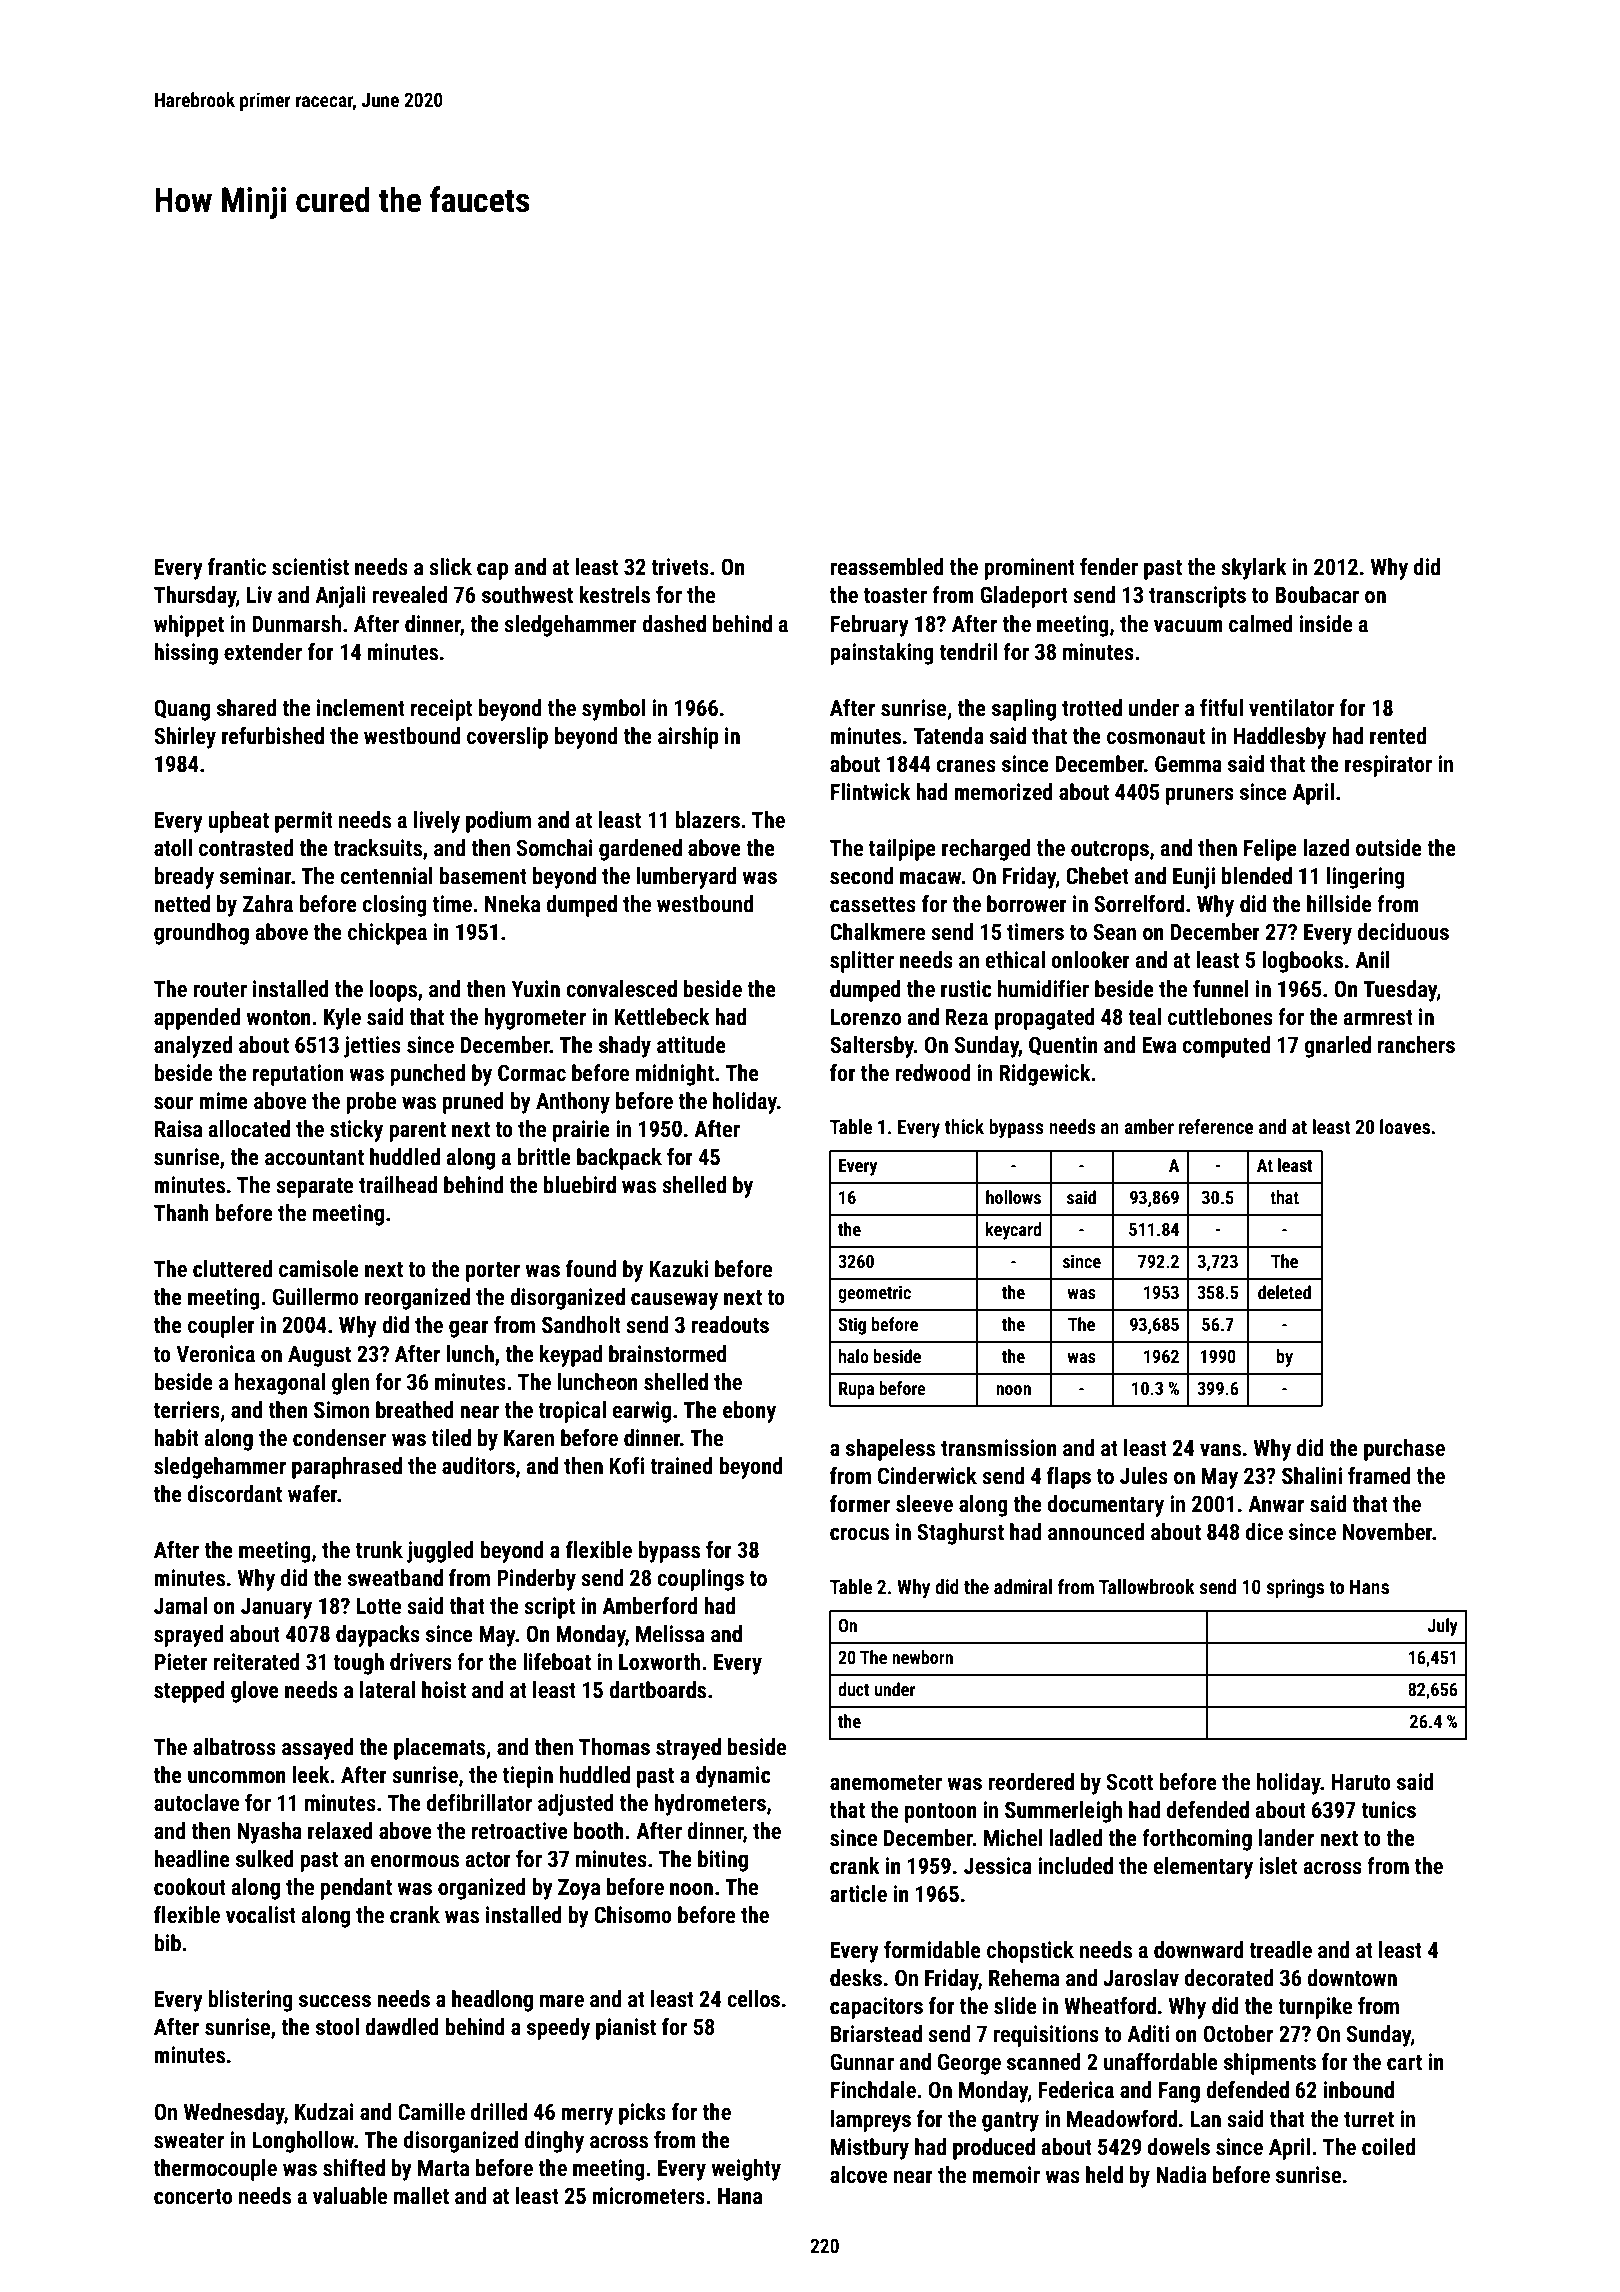  What do you see at coordinates (1023, 1586) in the page?
I see `admiral` at bounding box center [1023, 1586].
